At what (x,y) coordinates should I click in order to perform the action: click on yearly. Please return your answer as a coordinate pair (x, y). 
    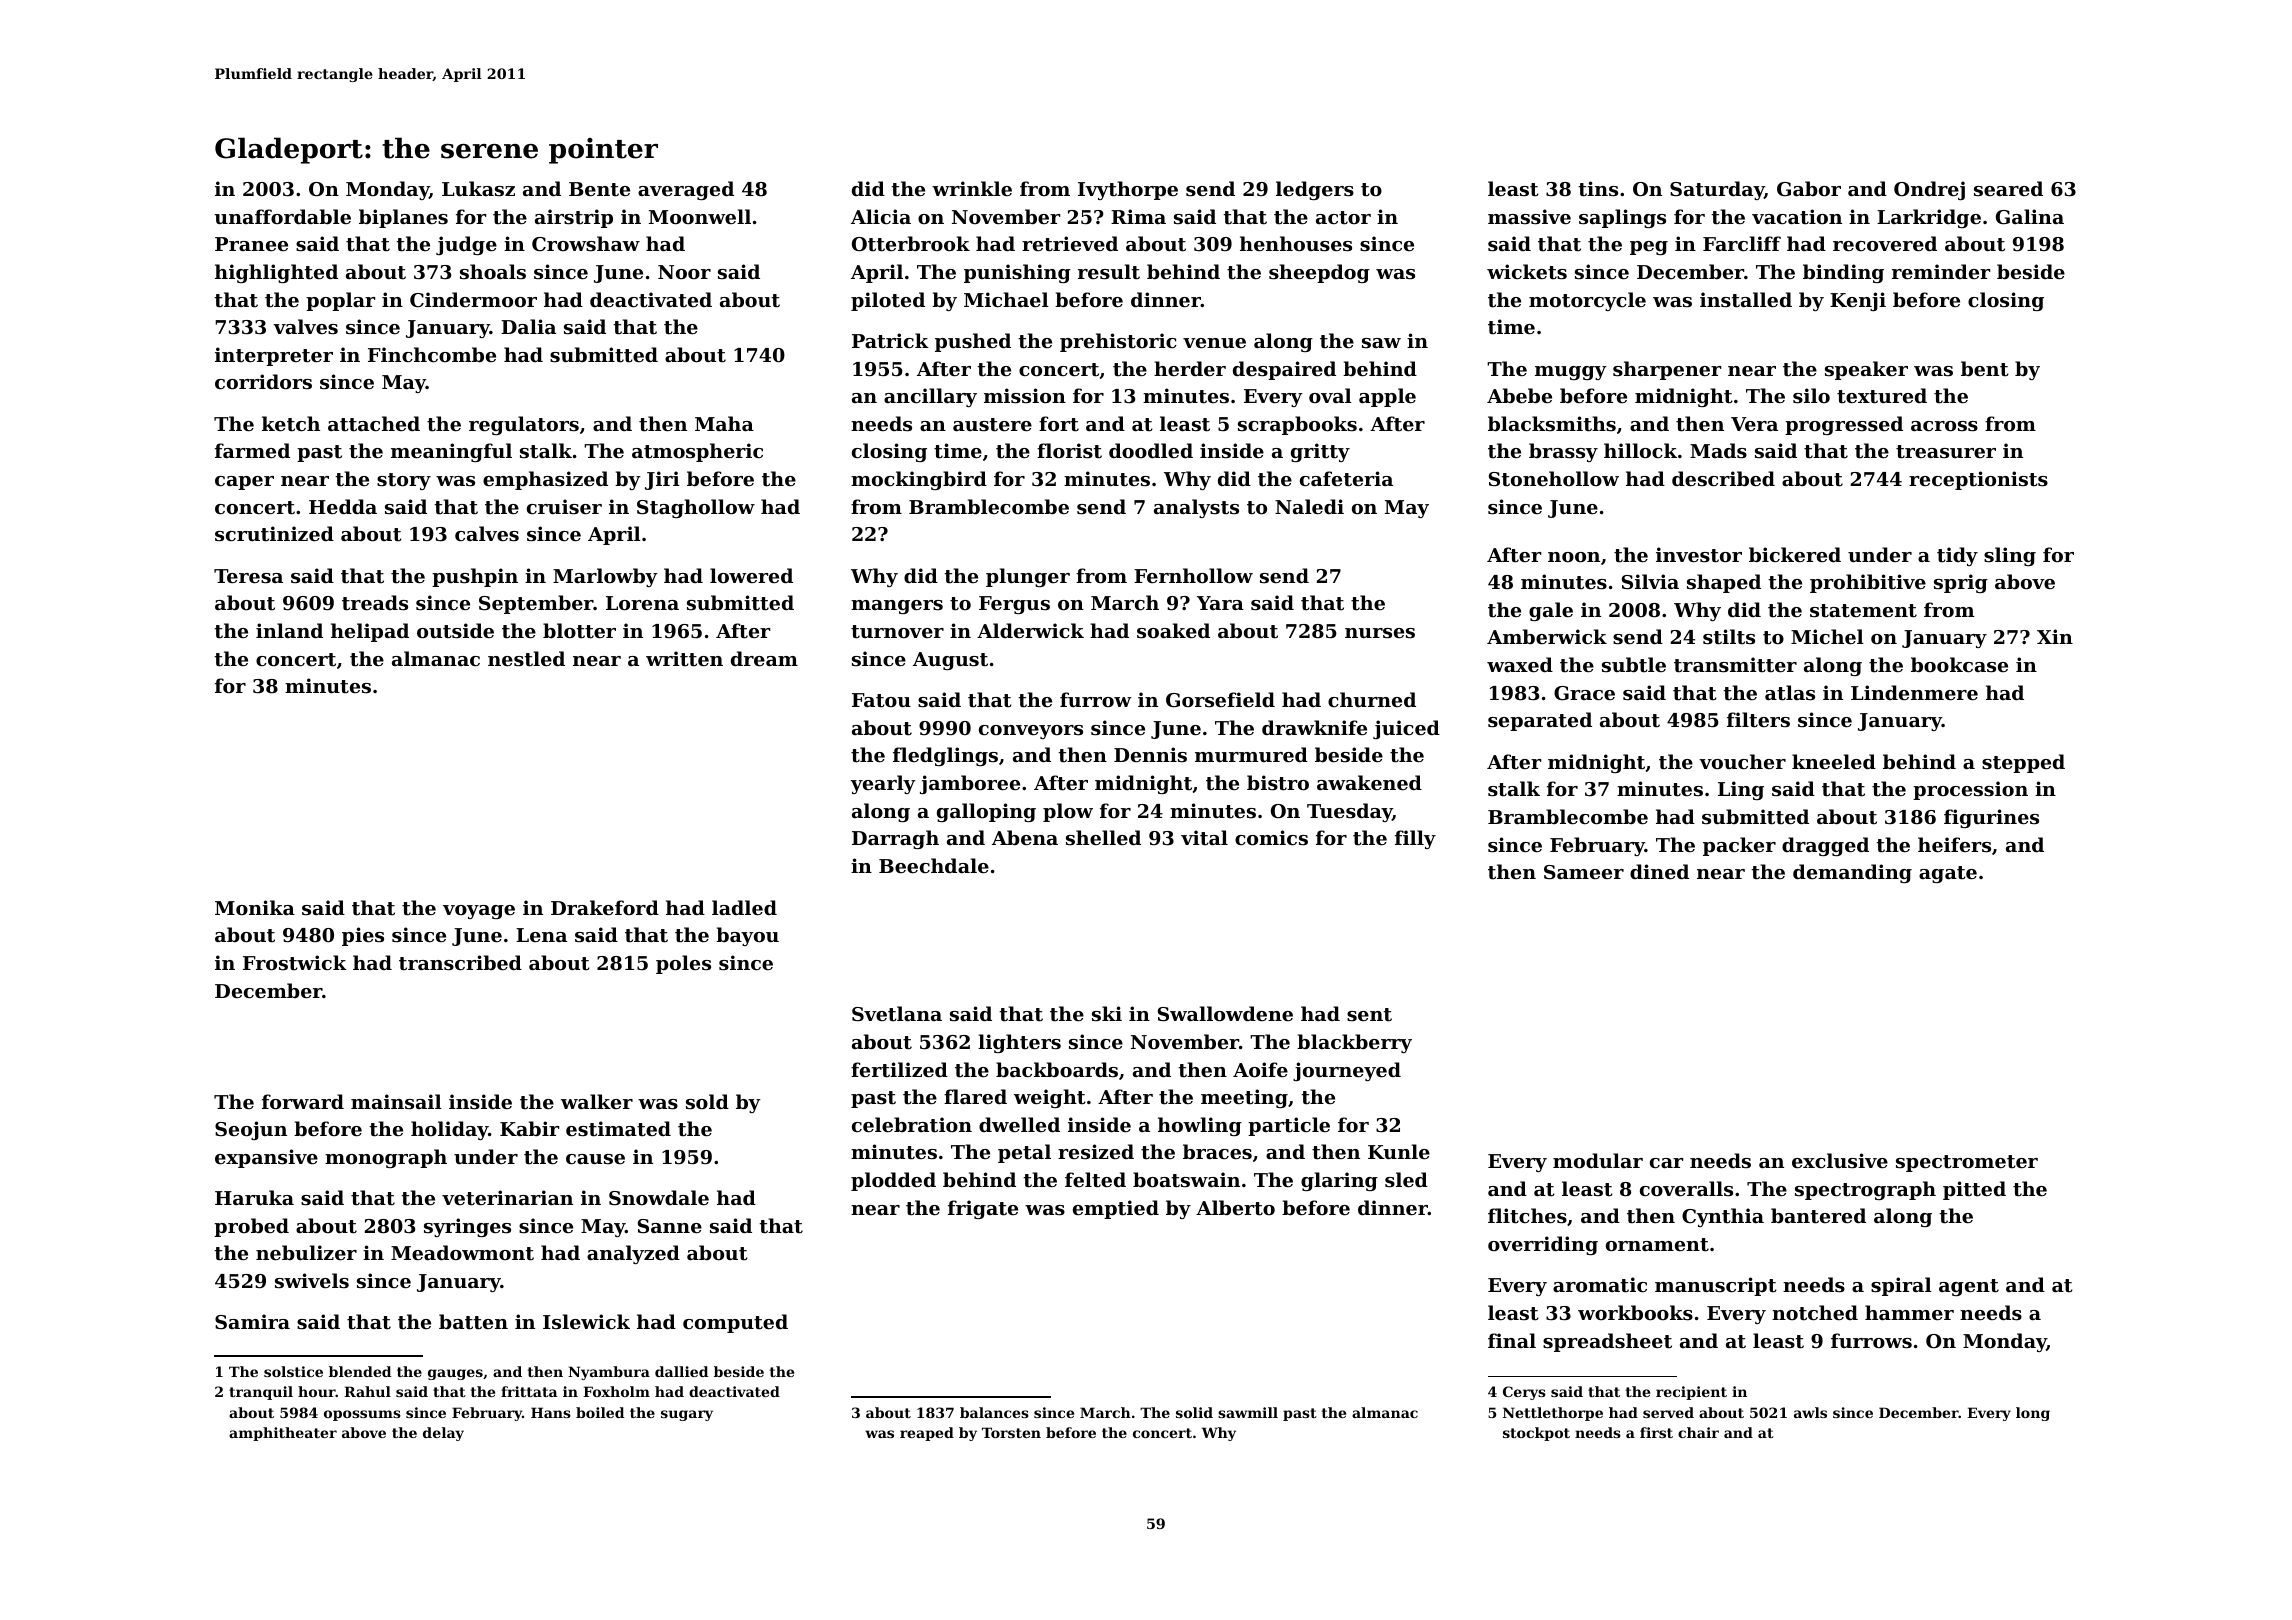
    Looking at the image, I should click on (883, 784).
